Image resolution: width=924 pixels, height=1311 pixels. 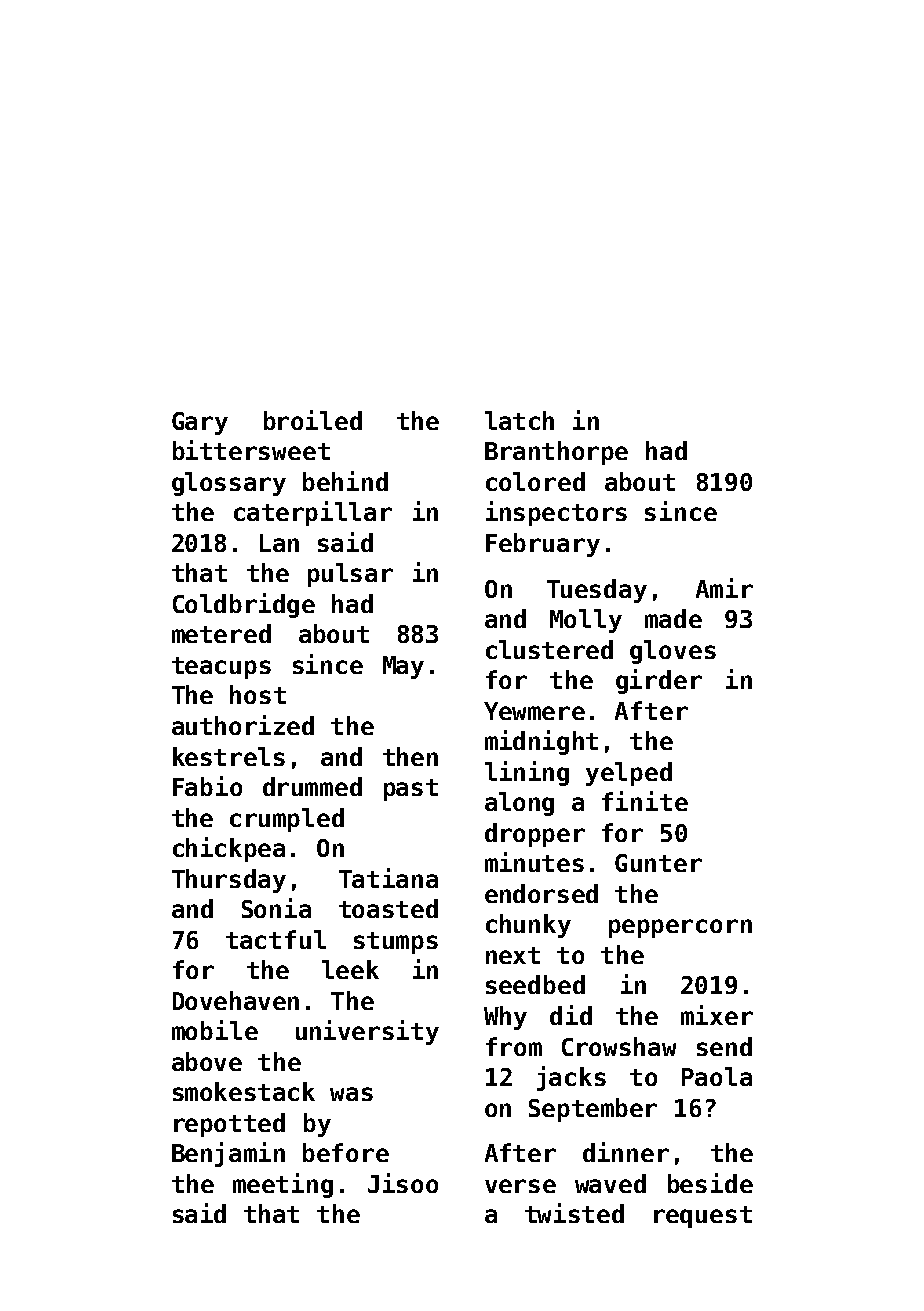 I want to click on chickpea, so click(x=229, y=849).
